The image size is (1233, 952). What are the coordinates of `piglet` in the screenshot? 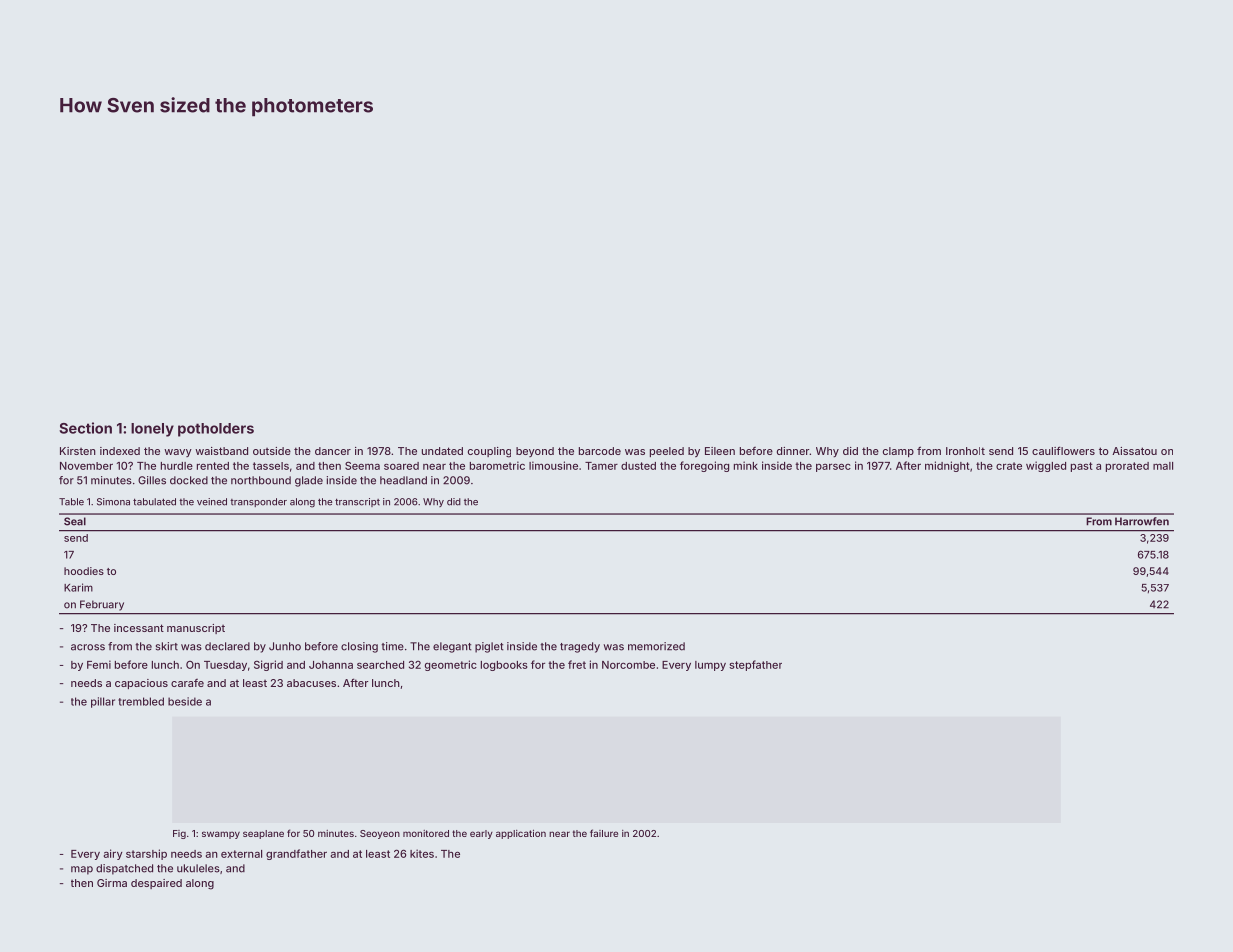 It's located at (489, 647).
